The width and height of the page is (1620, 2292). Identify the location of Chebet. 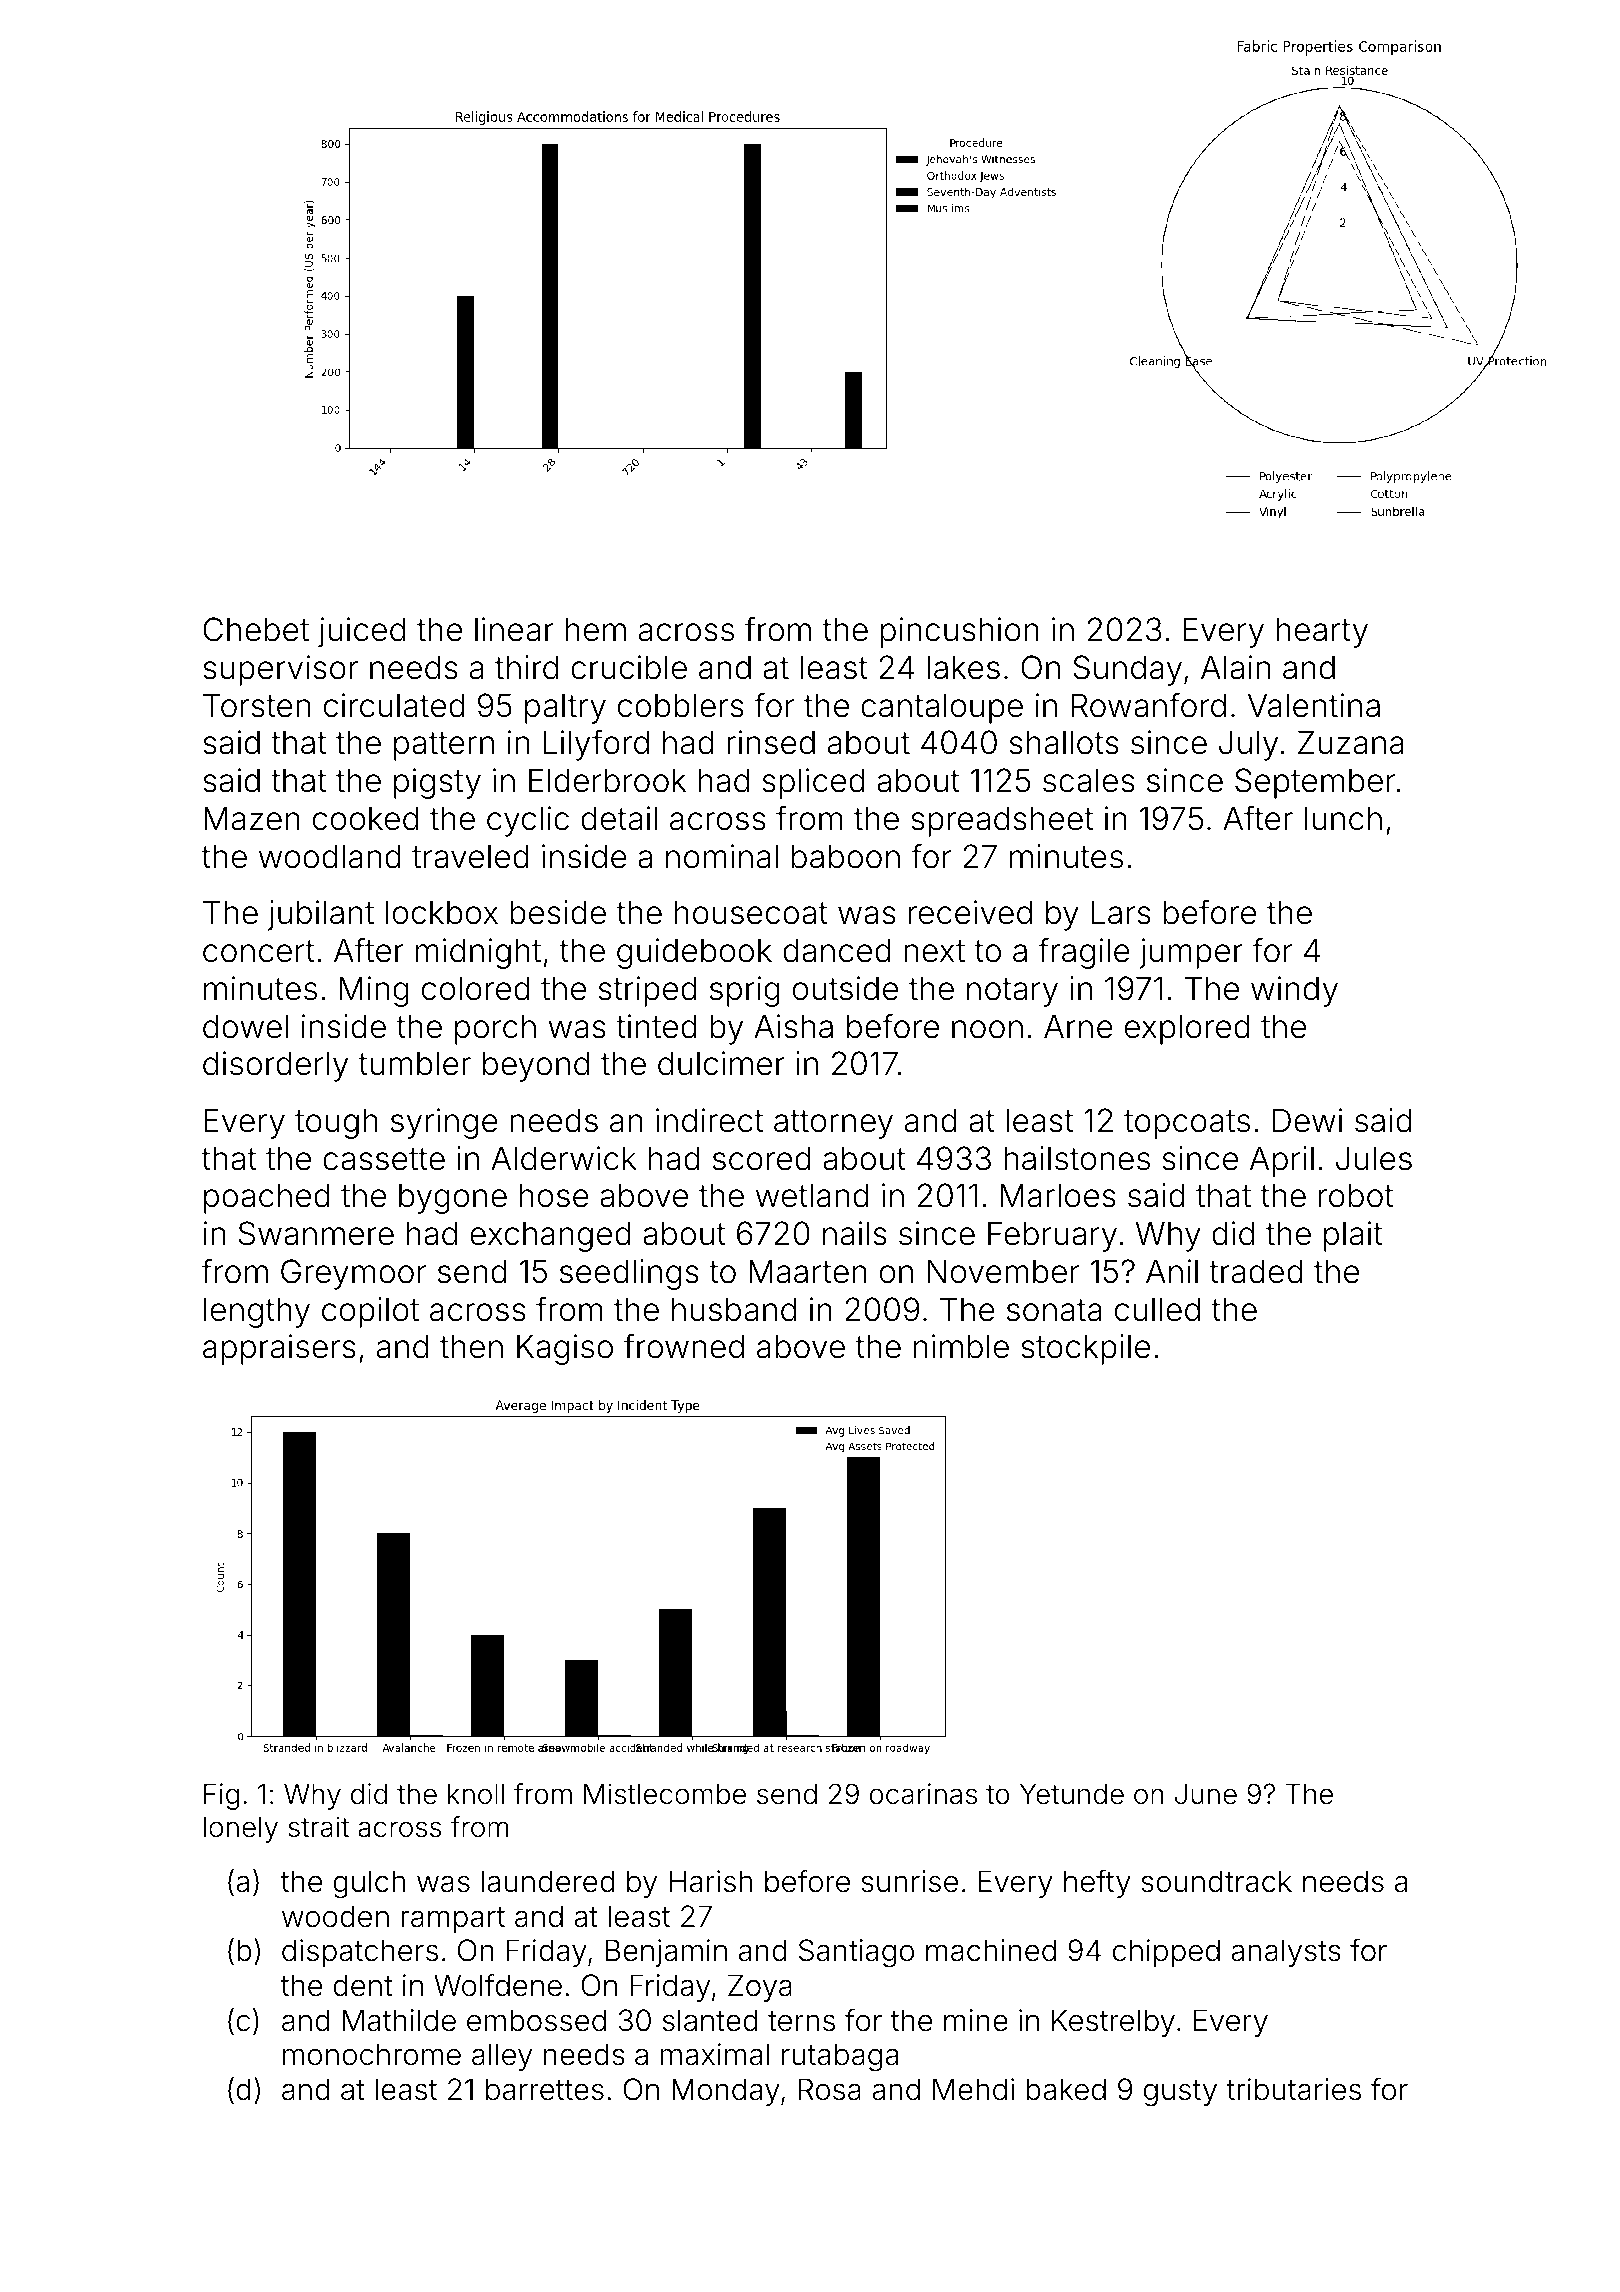
(256, 629).
